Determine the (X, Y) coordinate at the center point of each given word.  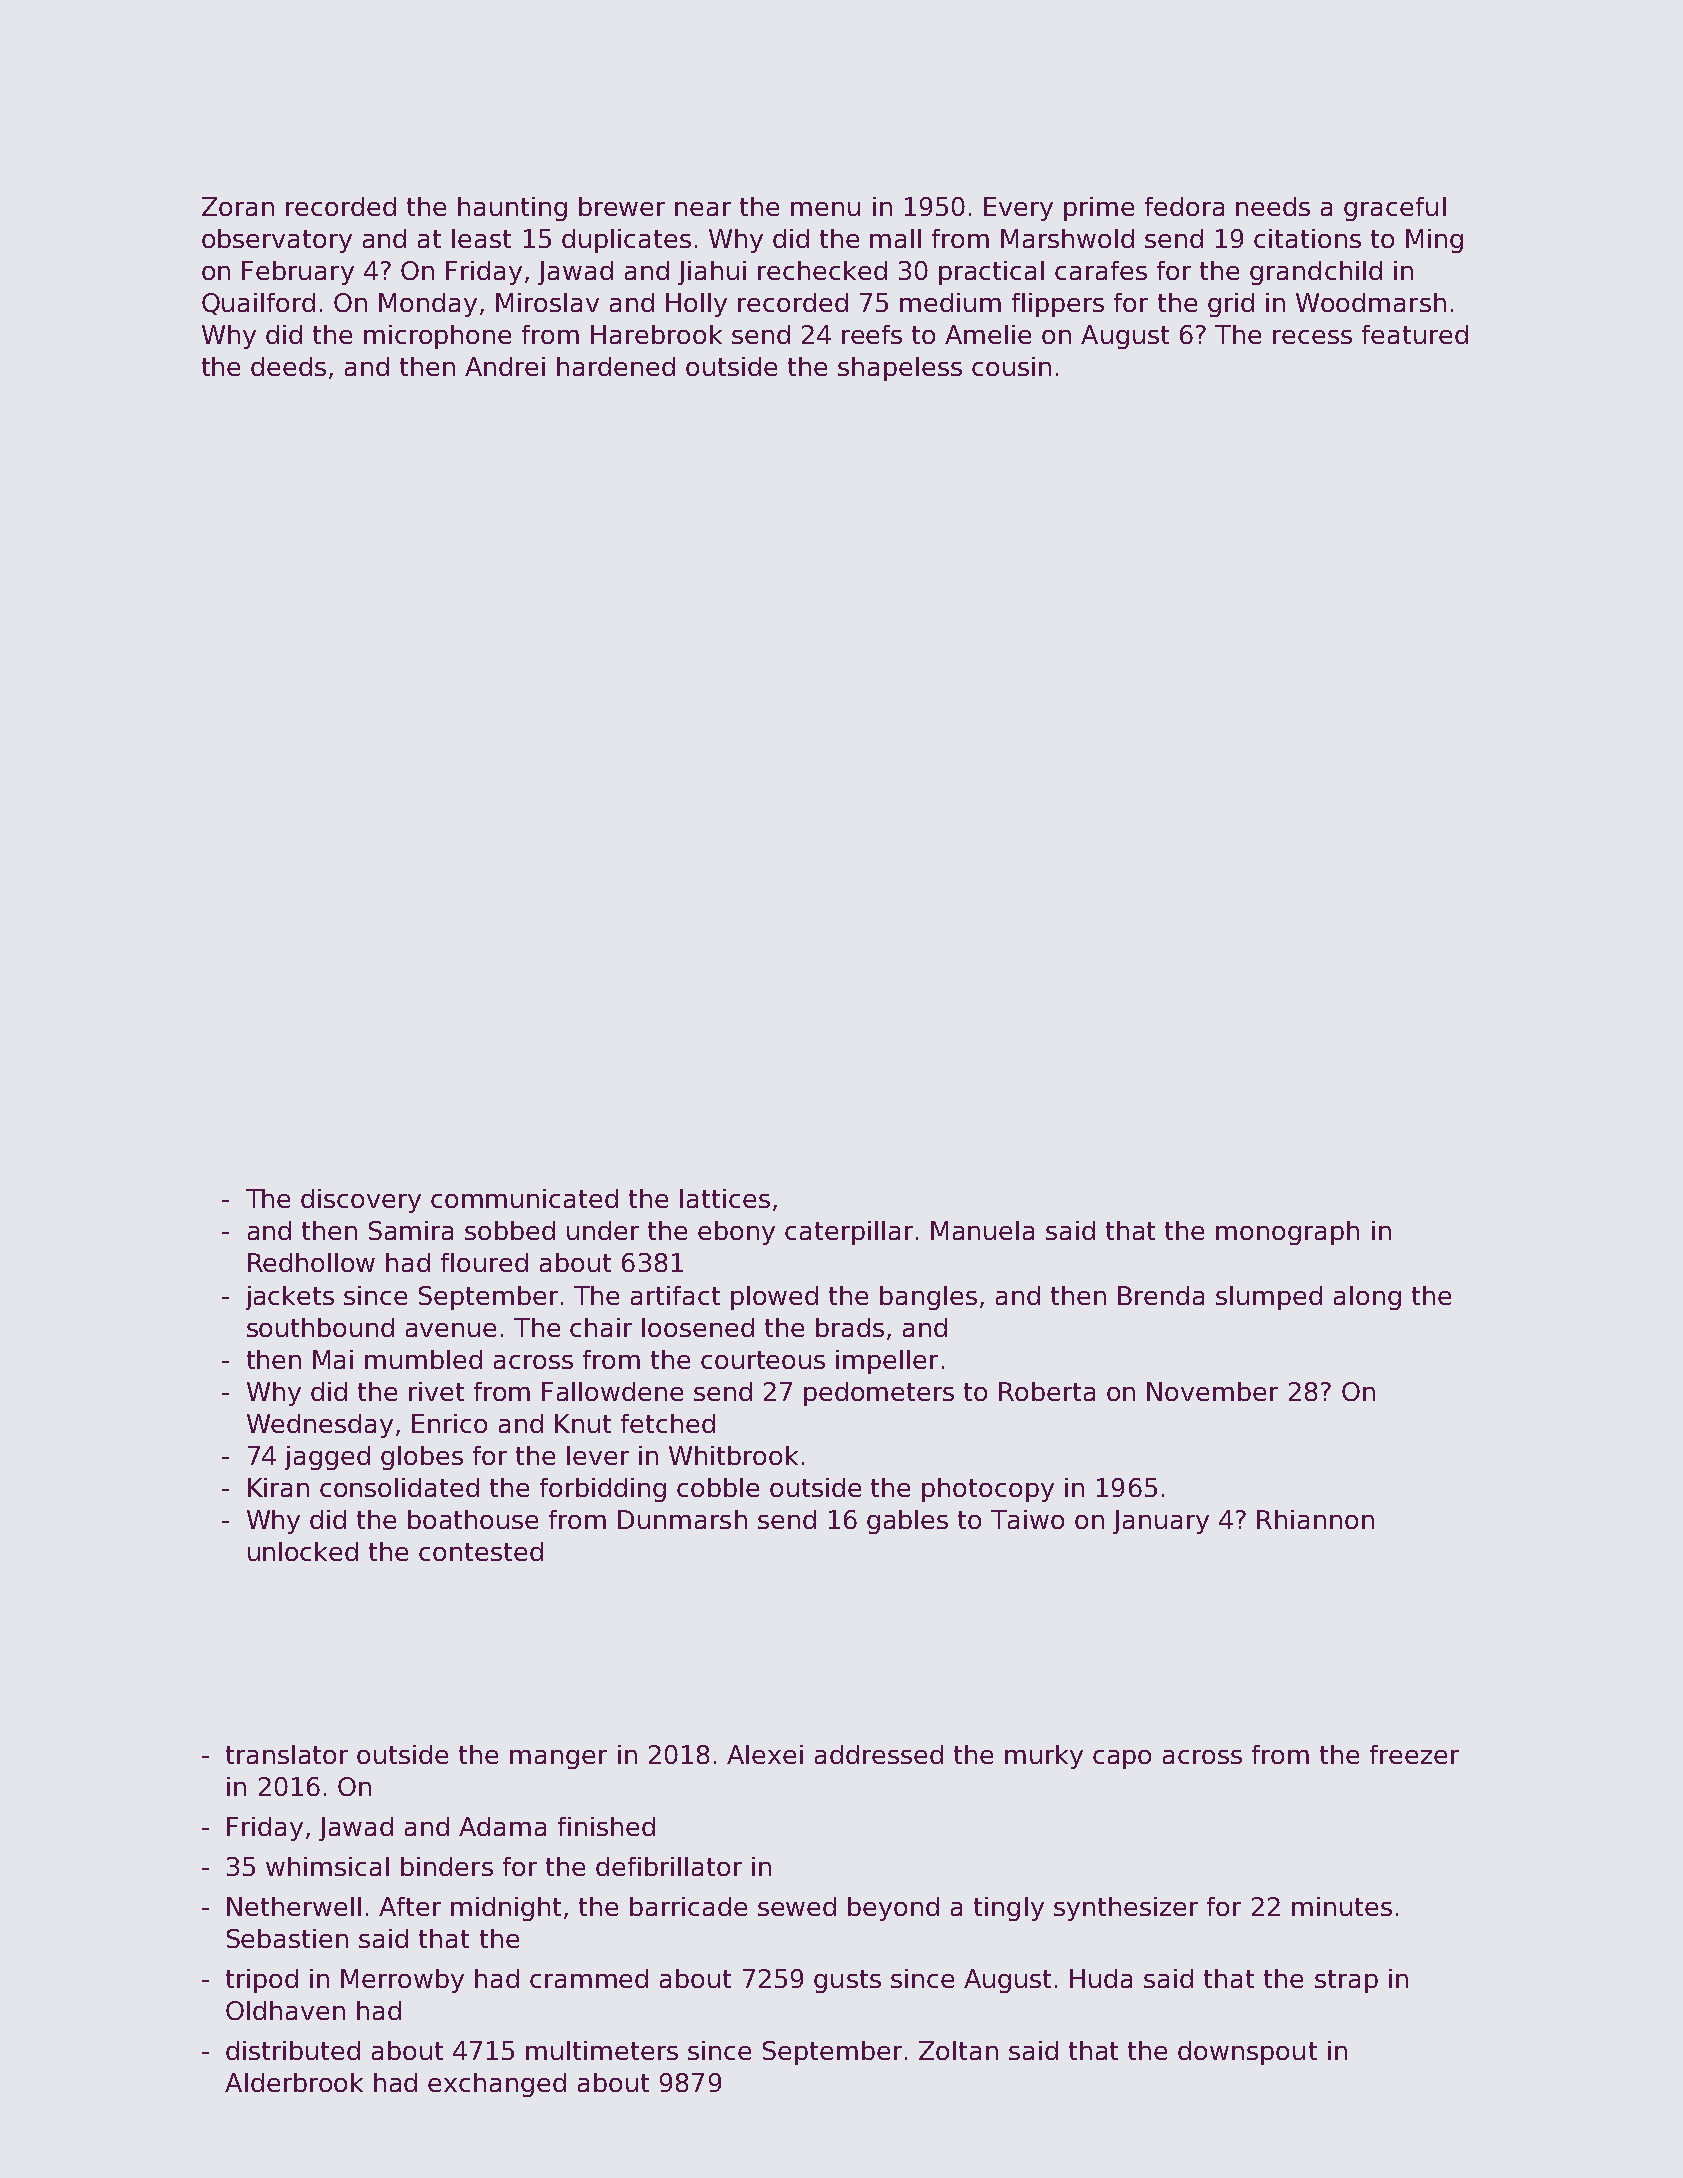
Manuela (982, 1230)
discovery (361, 1201)
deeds (288, 366)
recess (1312, 337)
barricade (688, 1906)
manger (558, 1759)
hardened (616, 366)
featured (1415, 334)
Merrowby (402, 1981)
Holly (696, 305)
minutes (1342, 1906)
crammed (589, 1978)
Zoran (238, 206)
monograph (1287, 1233)
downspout (1247, 2053)
